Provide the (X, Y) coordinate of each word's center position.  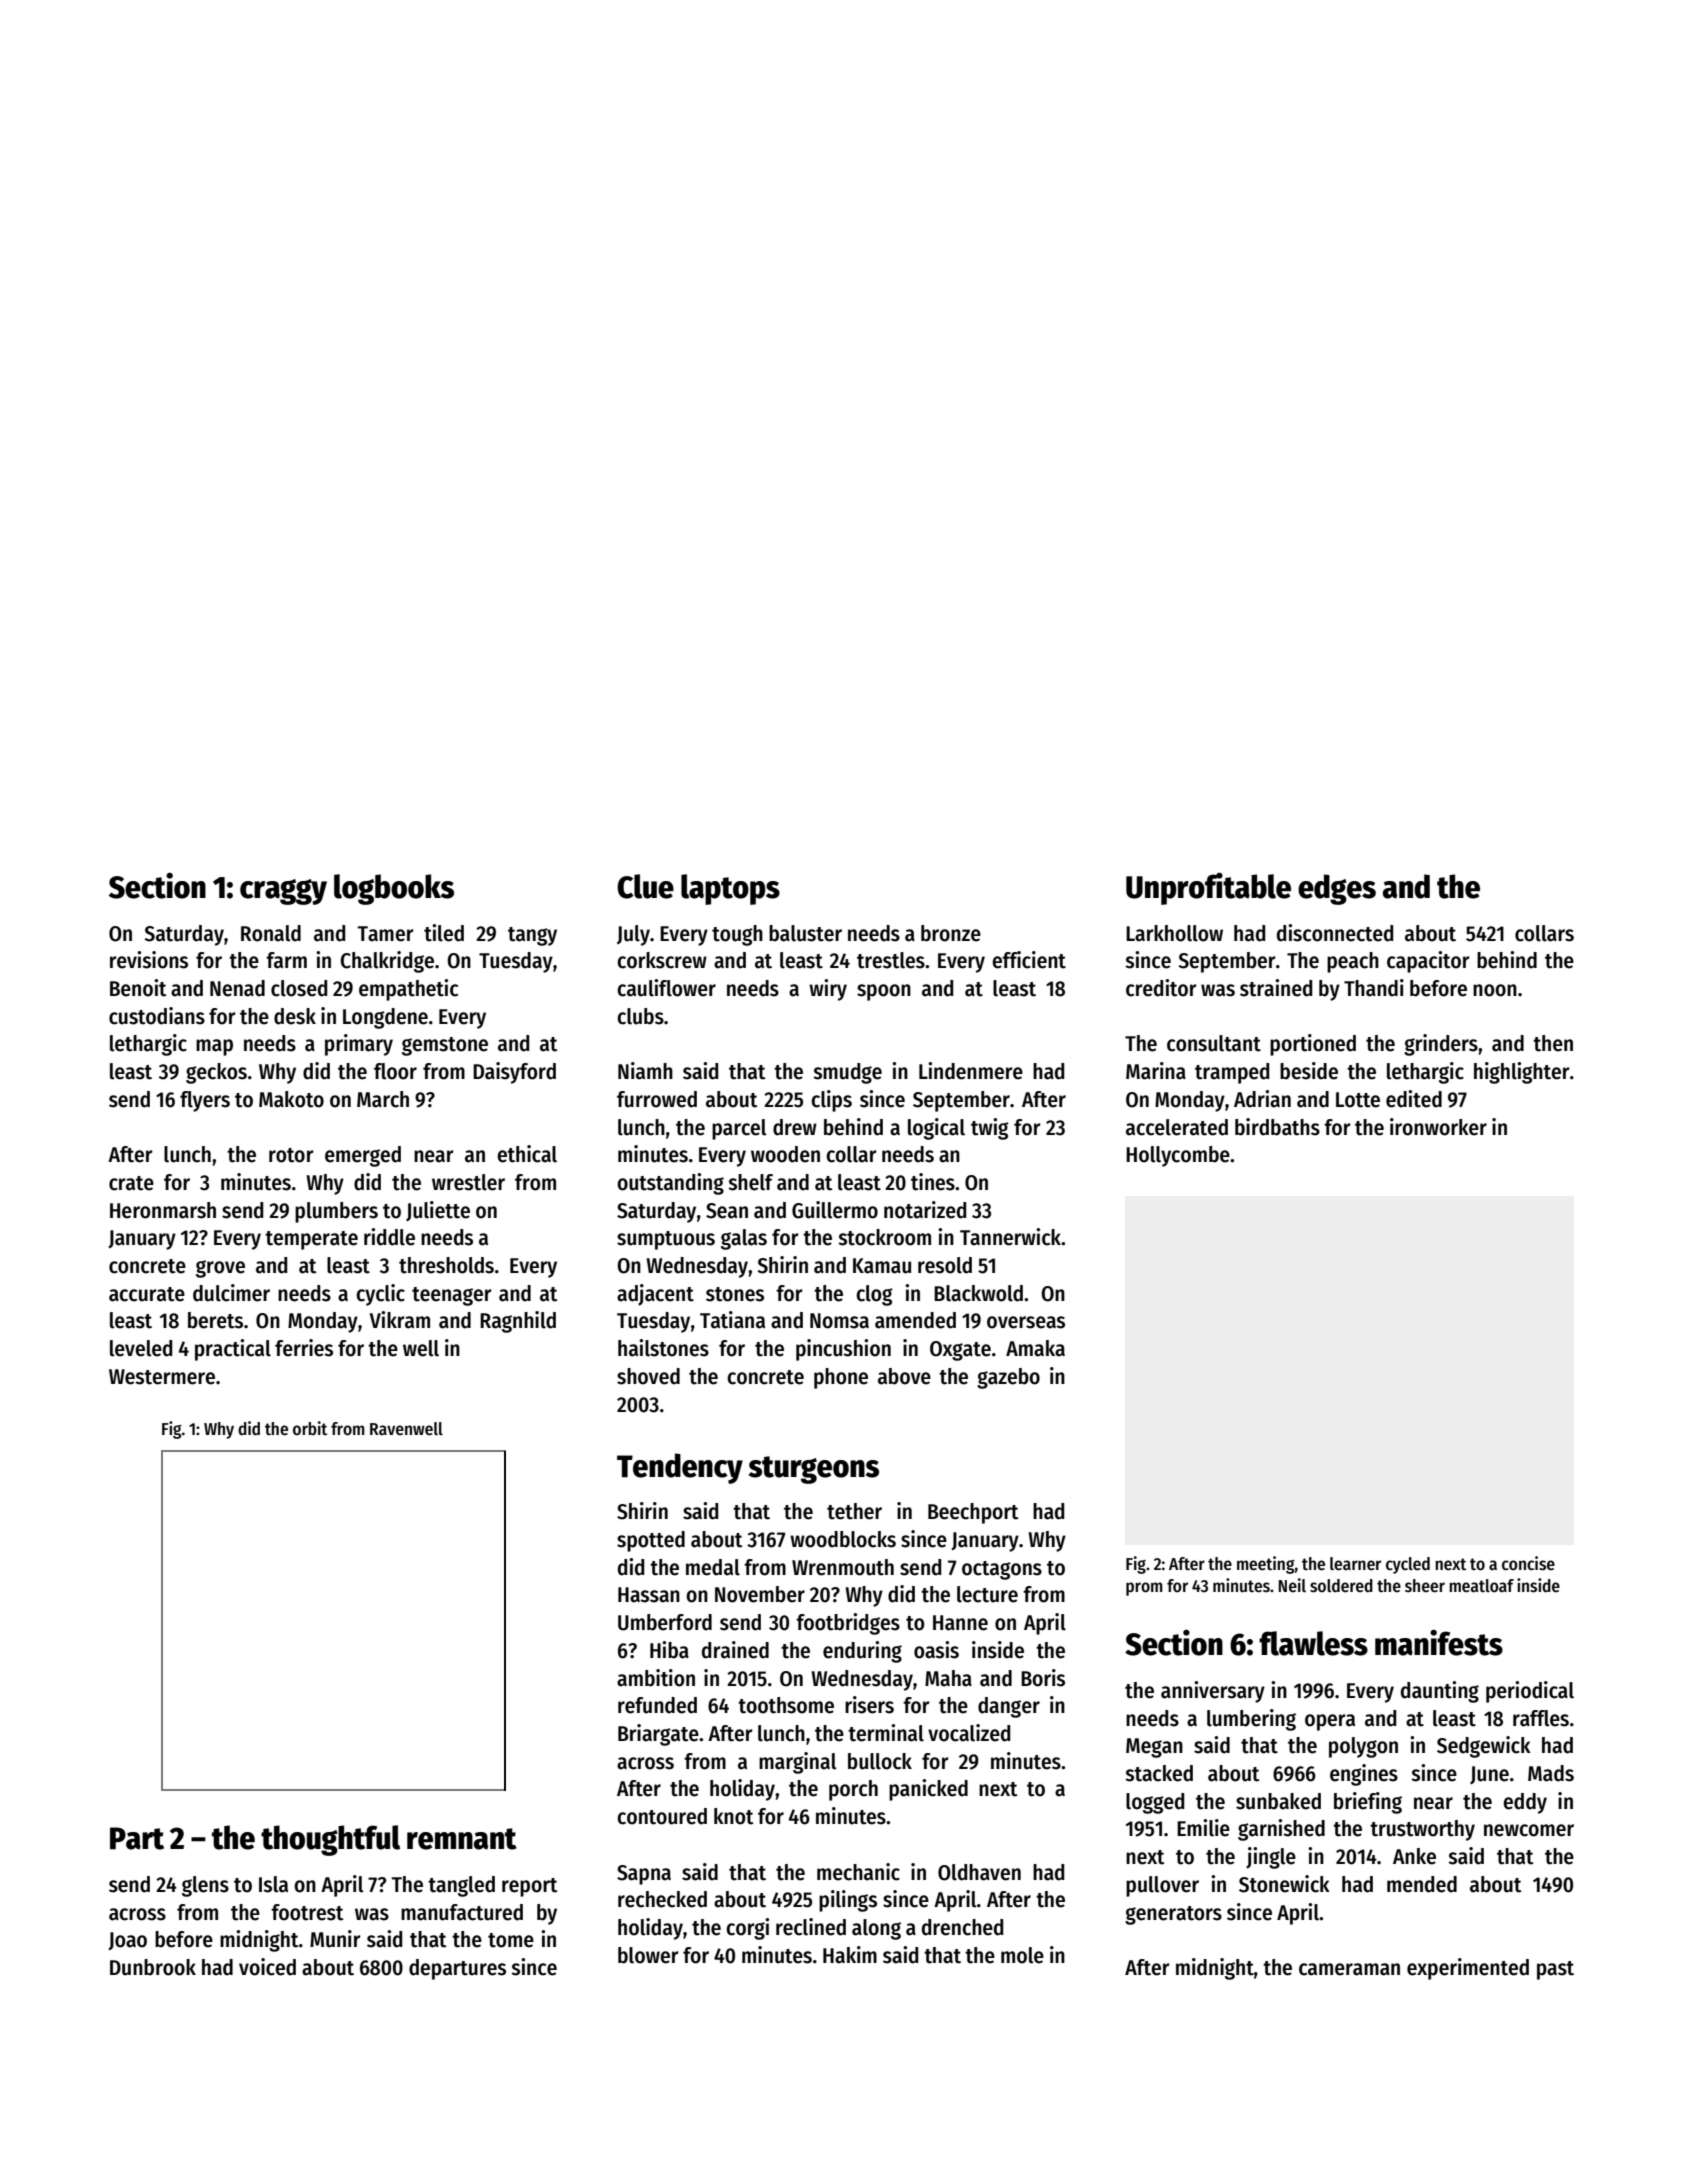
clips (831, 1101)
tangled (461, 1886)
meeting (1266, 1565)
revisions (149, 960)
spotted (651, 1541)
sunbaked (1278, 1801)
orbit (310, 1428)
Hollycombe (1178, 1156)
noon (1495, 990)
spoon (884, 992)
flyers (205, 1101)
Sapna (644, 1875)
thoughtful (330, 1840)
